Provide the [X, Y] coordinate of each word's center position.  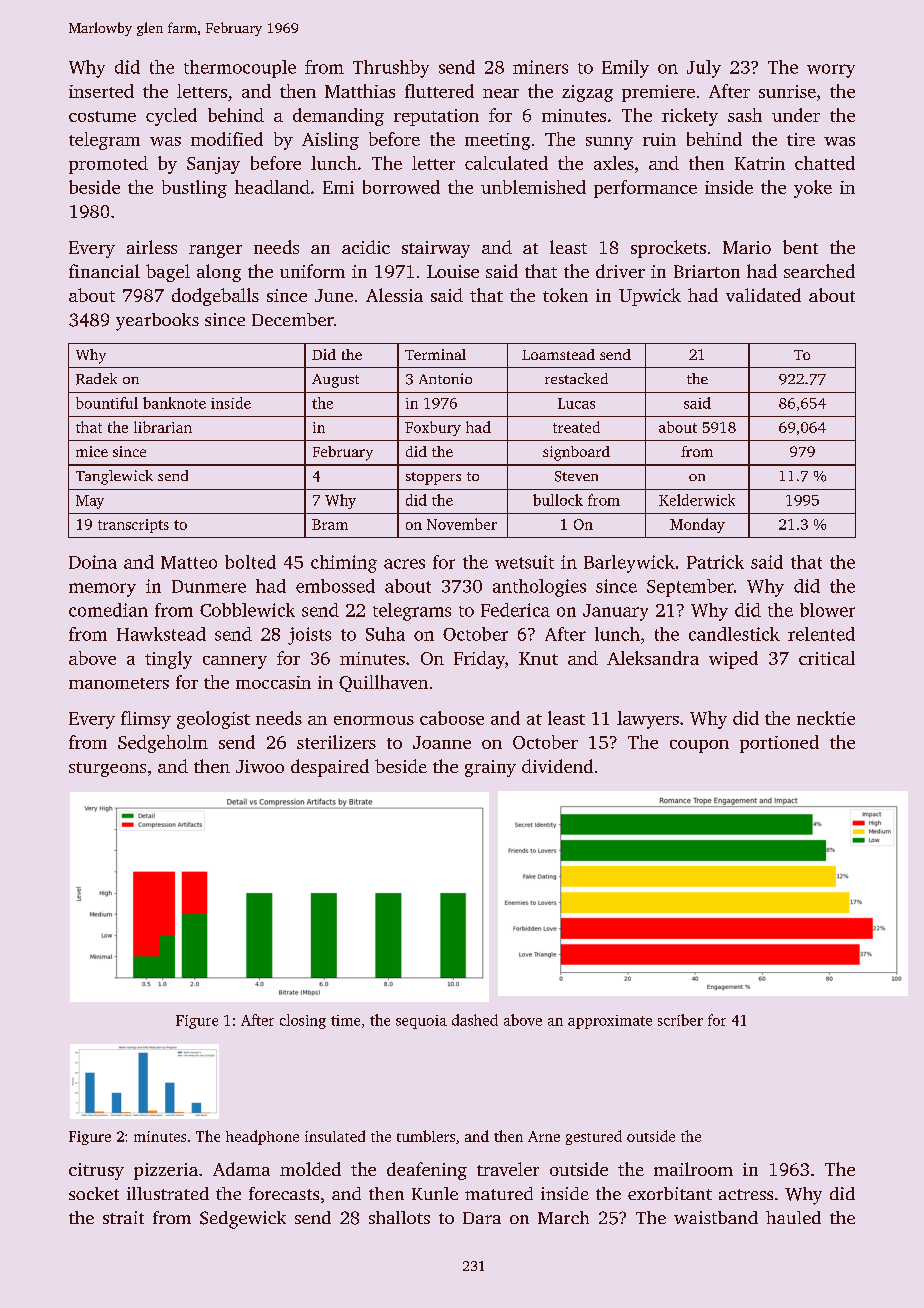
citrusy [96, 1171]
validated [763, 295]
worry [831, 71]
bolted [250, 562]
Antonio [445, 378]
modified [227, 139]
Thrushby [391, 69]
